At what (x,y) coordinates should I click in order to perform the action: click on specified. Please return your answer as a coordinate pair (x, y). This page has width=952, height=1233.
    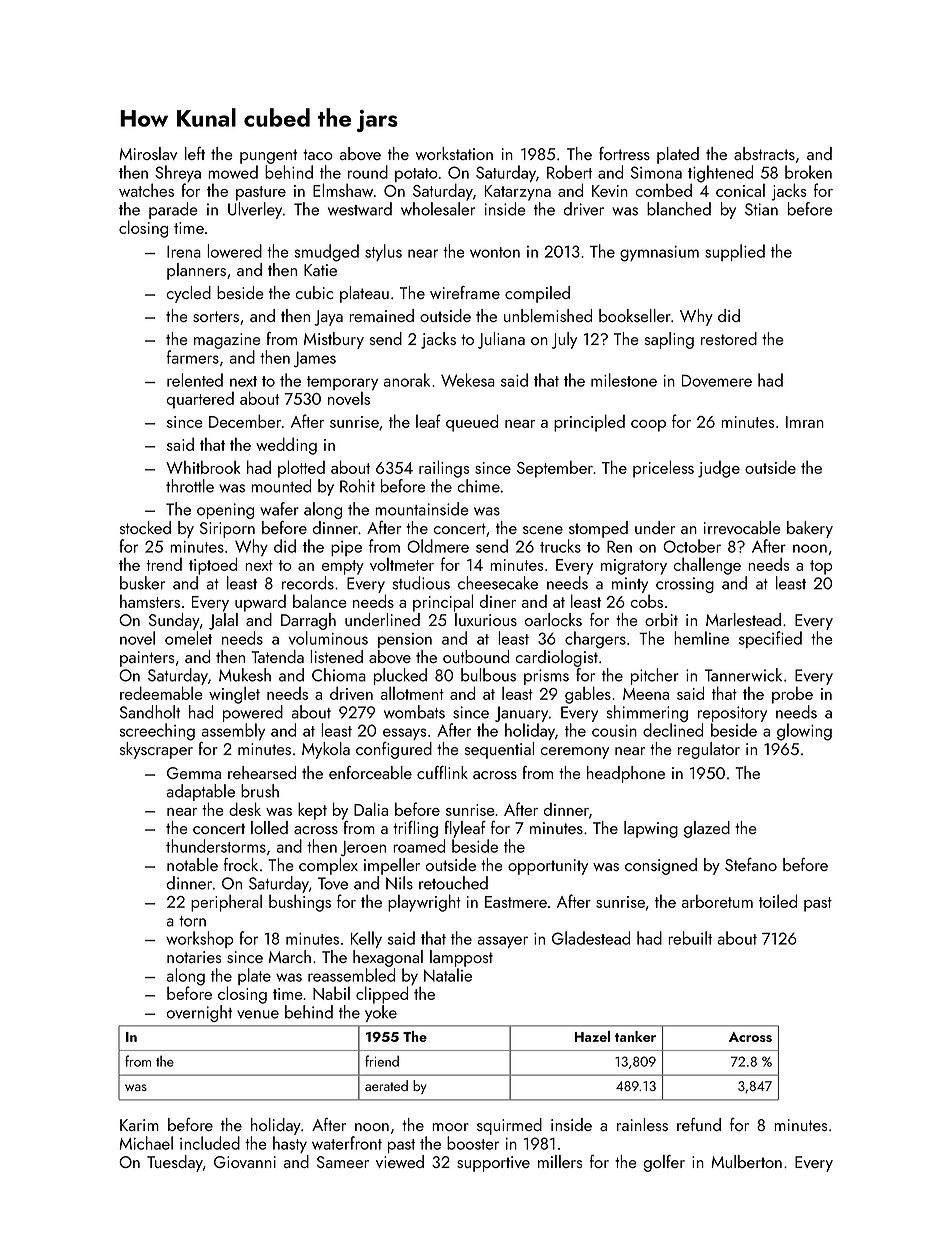
    Looking at the image, I should click on (770, 639).
